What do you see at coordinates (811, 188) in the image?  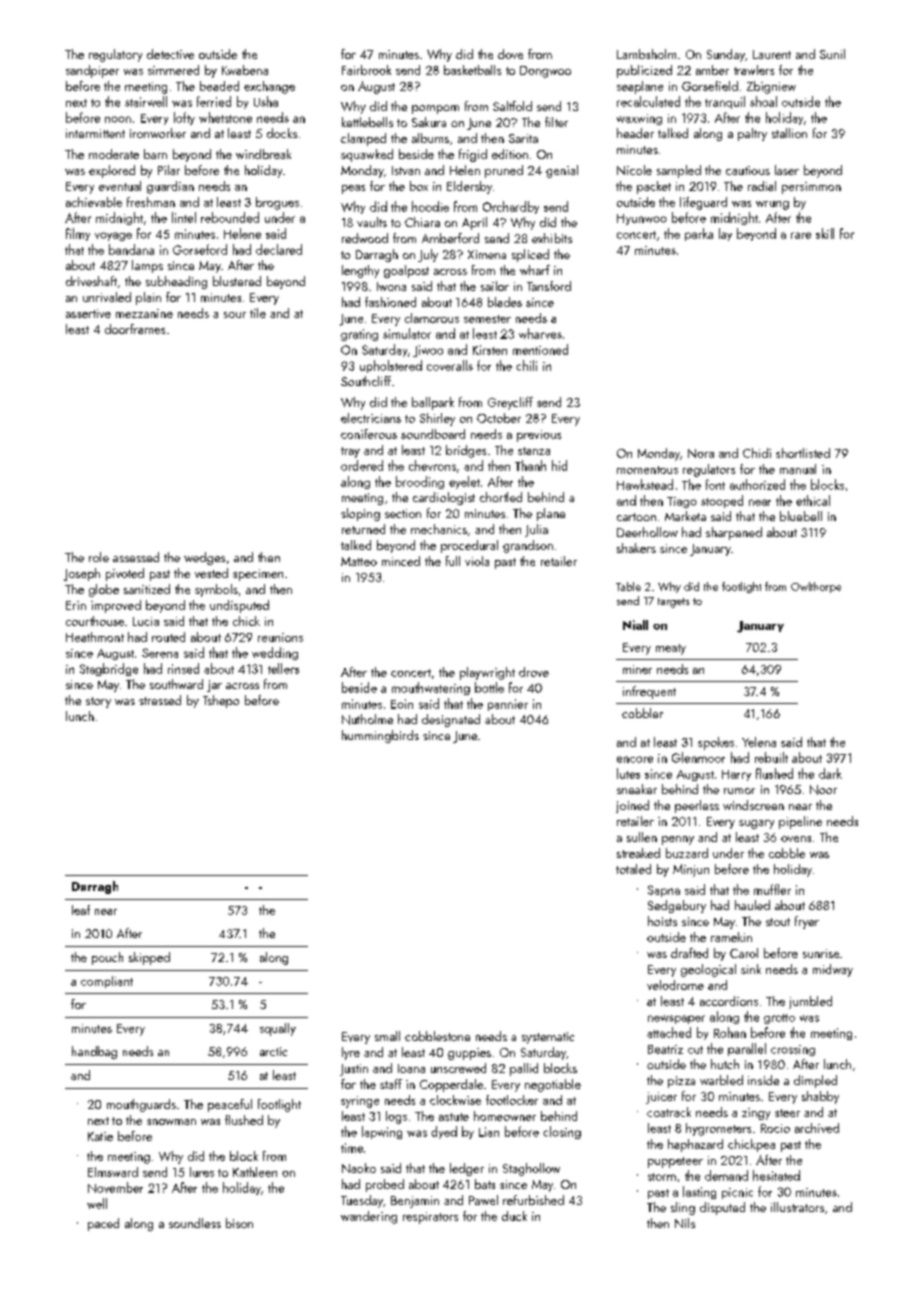 I see `persimmon` at bounding box center [811, 188].
